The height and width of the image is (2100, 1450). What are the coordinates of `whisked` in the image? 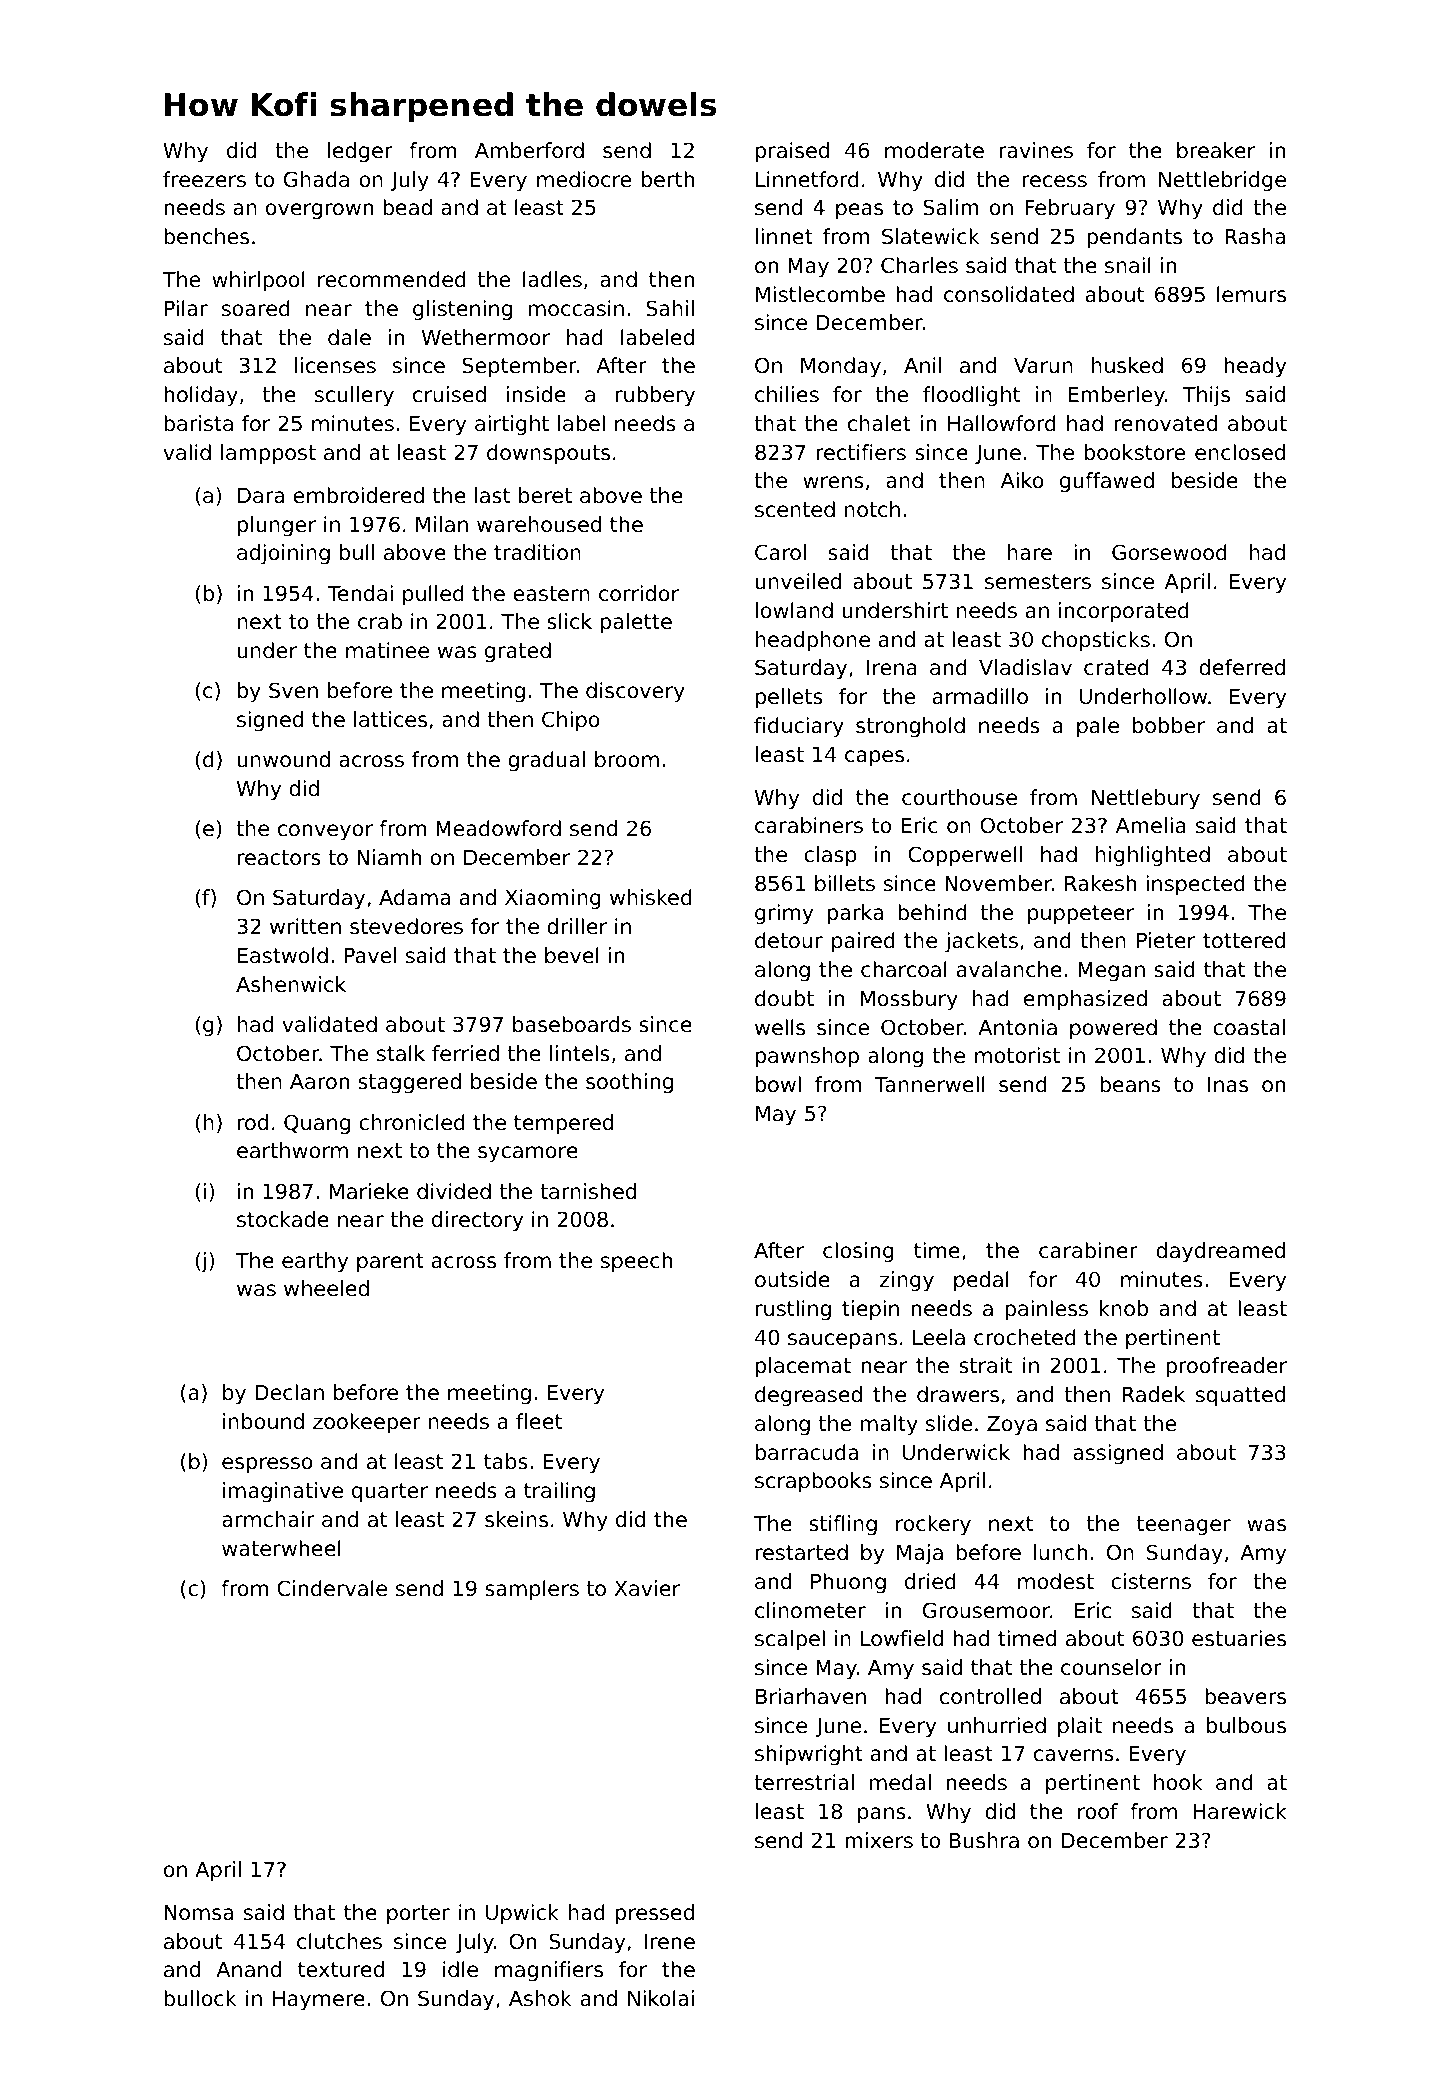 It's located at (651, 897).
